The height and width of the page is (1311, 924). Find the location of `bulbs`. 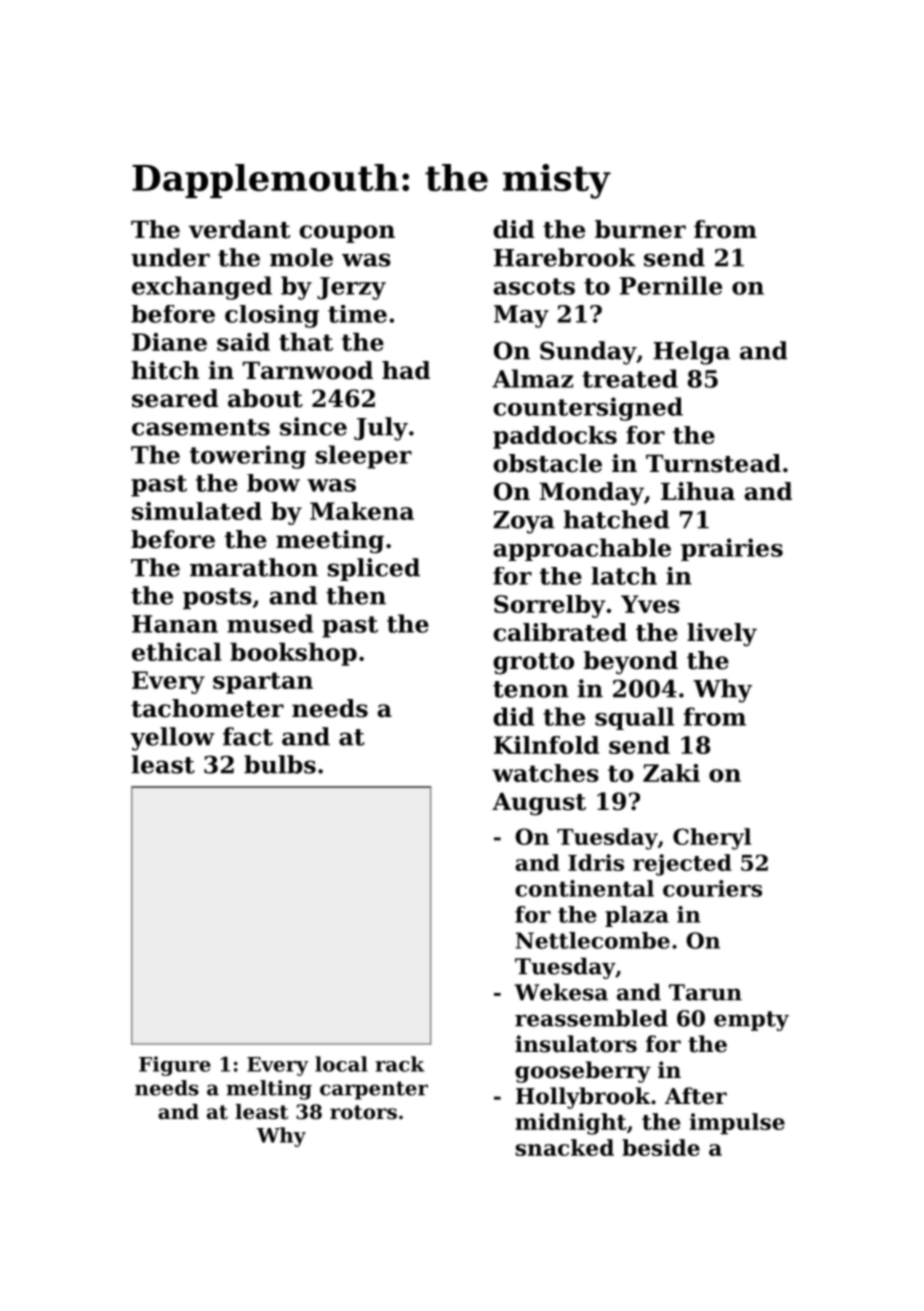

bulbs is located at coordinates (280, 764).
